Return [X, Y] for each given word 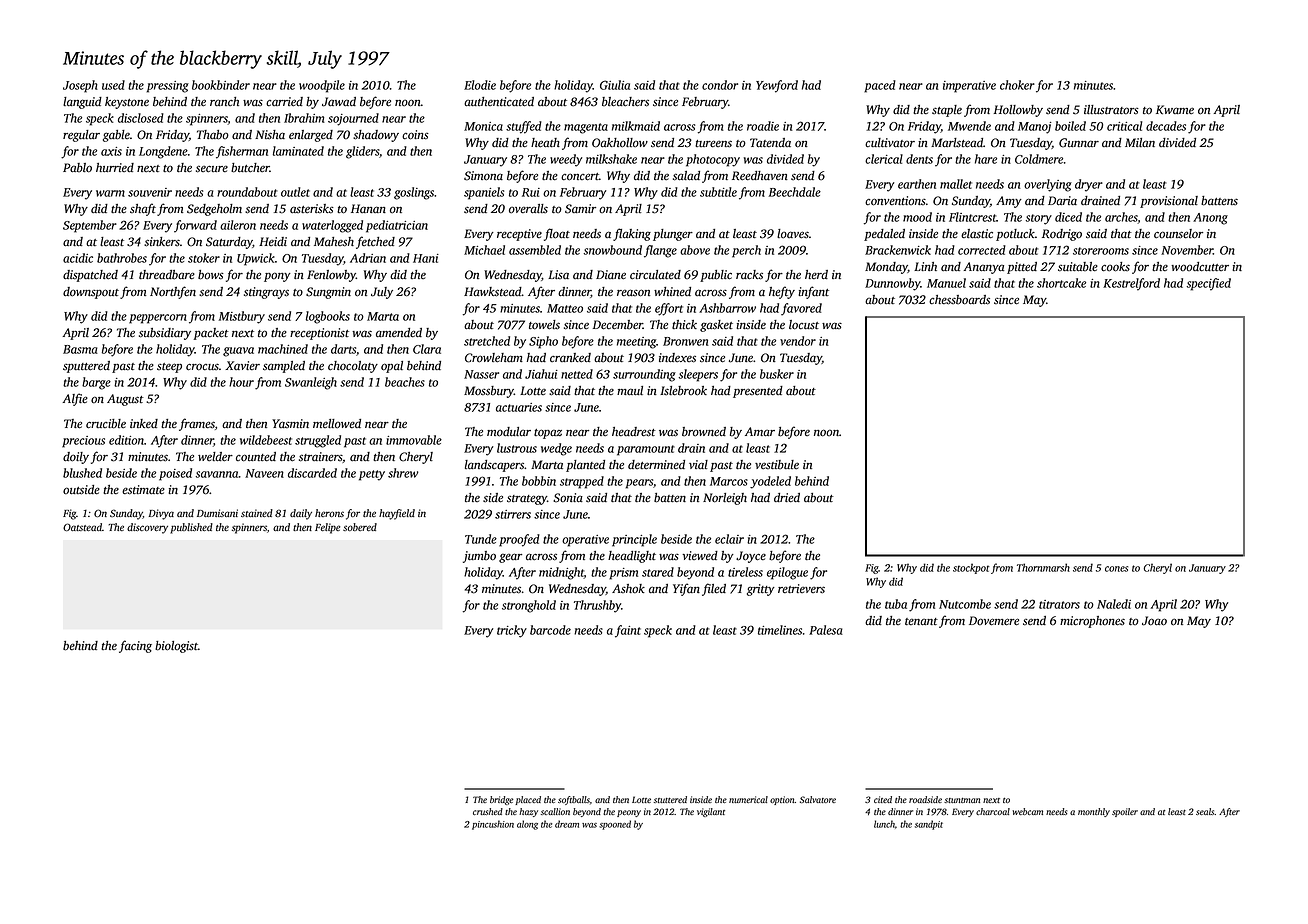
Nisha [270, 135]
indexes [677, 358]
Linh [925, 266]
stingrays [266, 293]
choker [1017, 85]
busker [777, 374]
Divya [161, 514]
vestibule [777, 465]
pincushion [493, 825]
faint [628, 631]
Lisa [558, 275]
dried [787, 498]
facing [135, 646]
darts [343, 349]
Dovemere [994, 621]
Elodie [480, 85]
